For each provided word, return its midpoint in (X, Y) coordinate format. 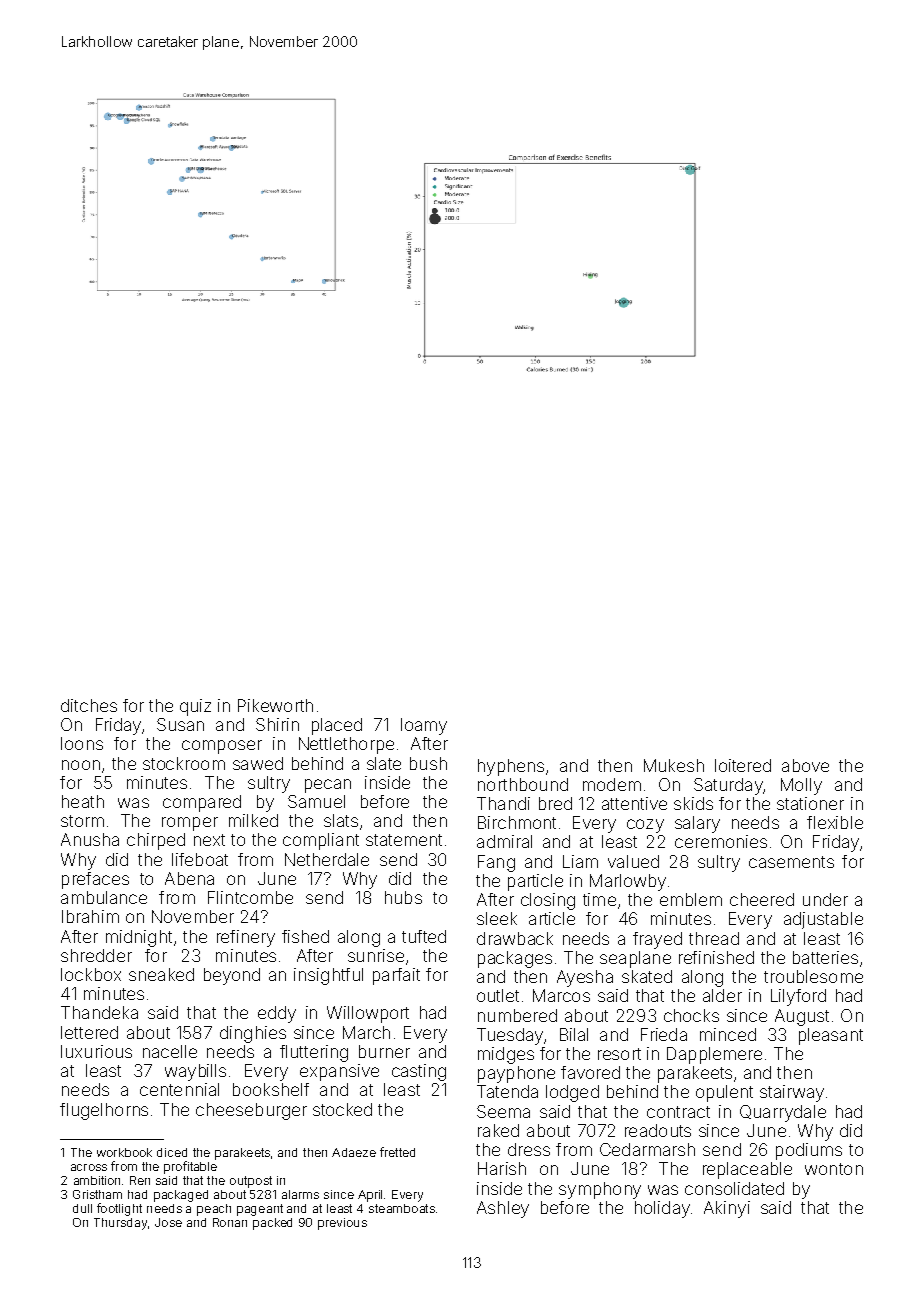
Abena (189, 878)
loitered (743, 765)
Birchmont (517, 822)
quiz (195, 707)
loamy (424, 726)
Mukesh (674, 765)
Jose (168, 1222)
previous (342, 1224)
